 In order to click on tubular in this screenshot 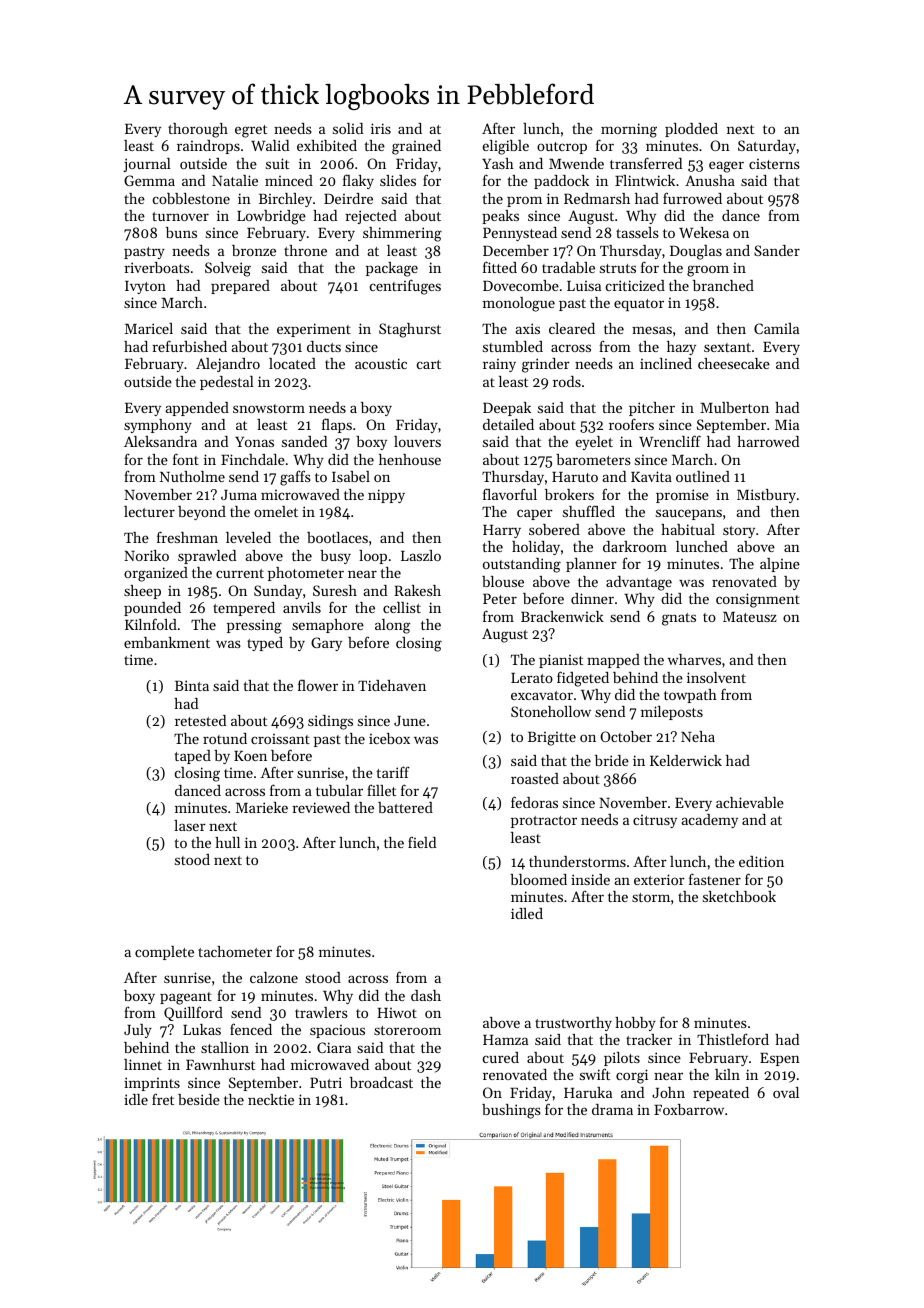, I will do `click(339, 790)`.
